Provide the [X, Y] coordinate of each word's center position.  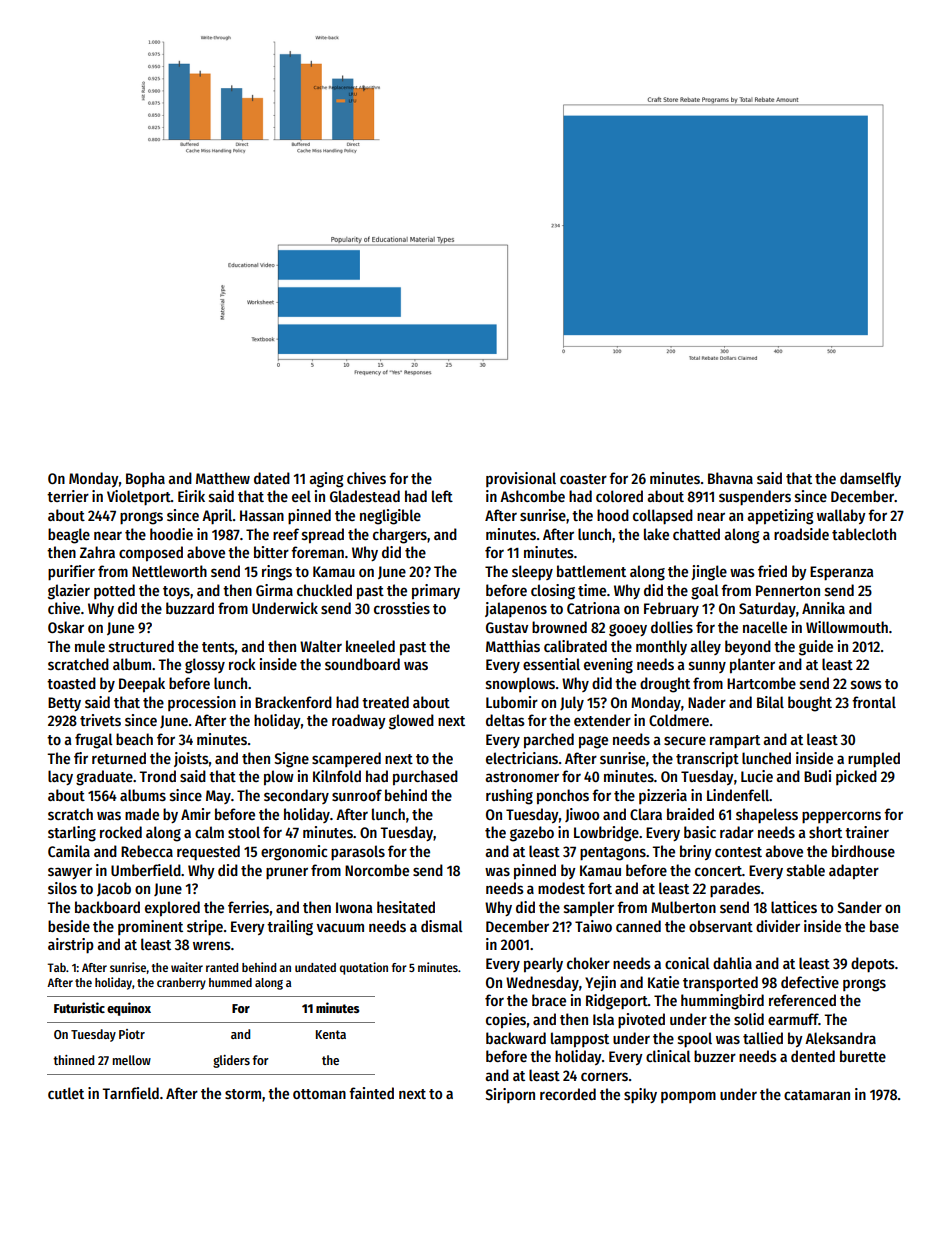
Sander [859, 907]
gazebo [532, 834]
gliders [231, 1061]
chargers [400, 536]
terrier [68, 496]
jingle [709, 573]
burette [863, 1056]
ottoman [319, 1094]
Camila [69, 851]
